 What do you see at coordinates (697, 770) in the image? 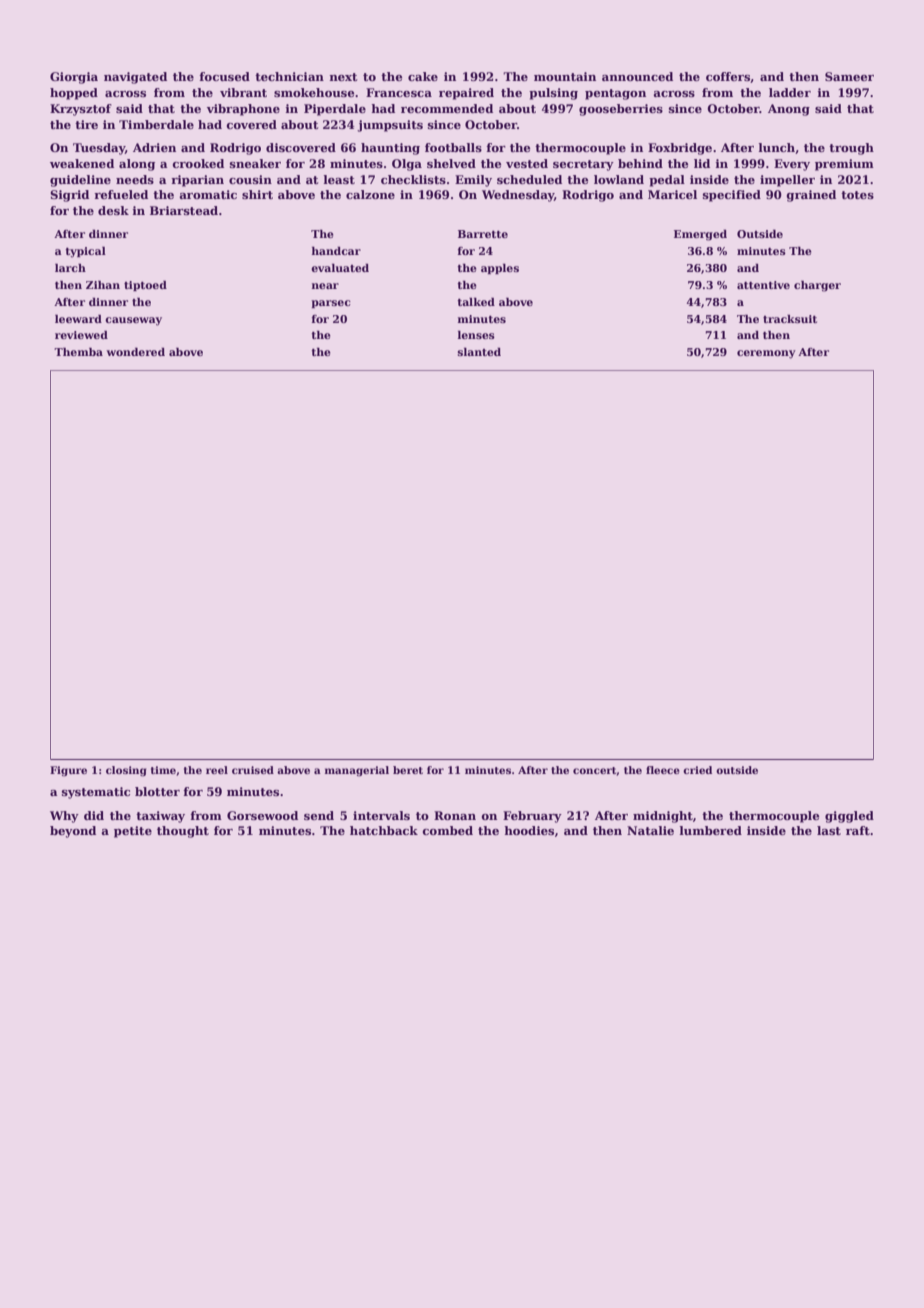
I see `cried` at bounding box center [697, 770].
